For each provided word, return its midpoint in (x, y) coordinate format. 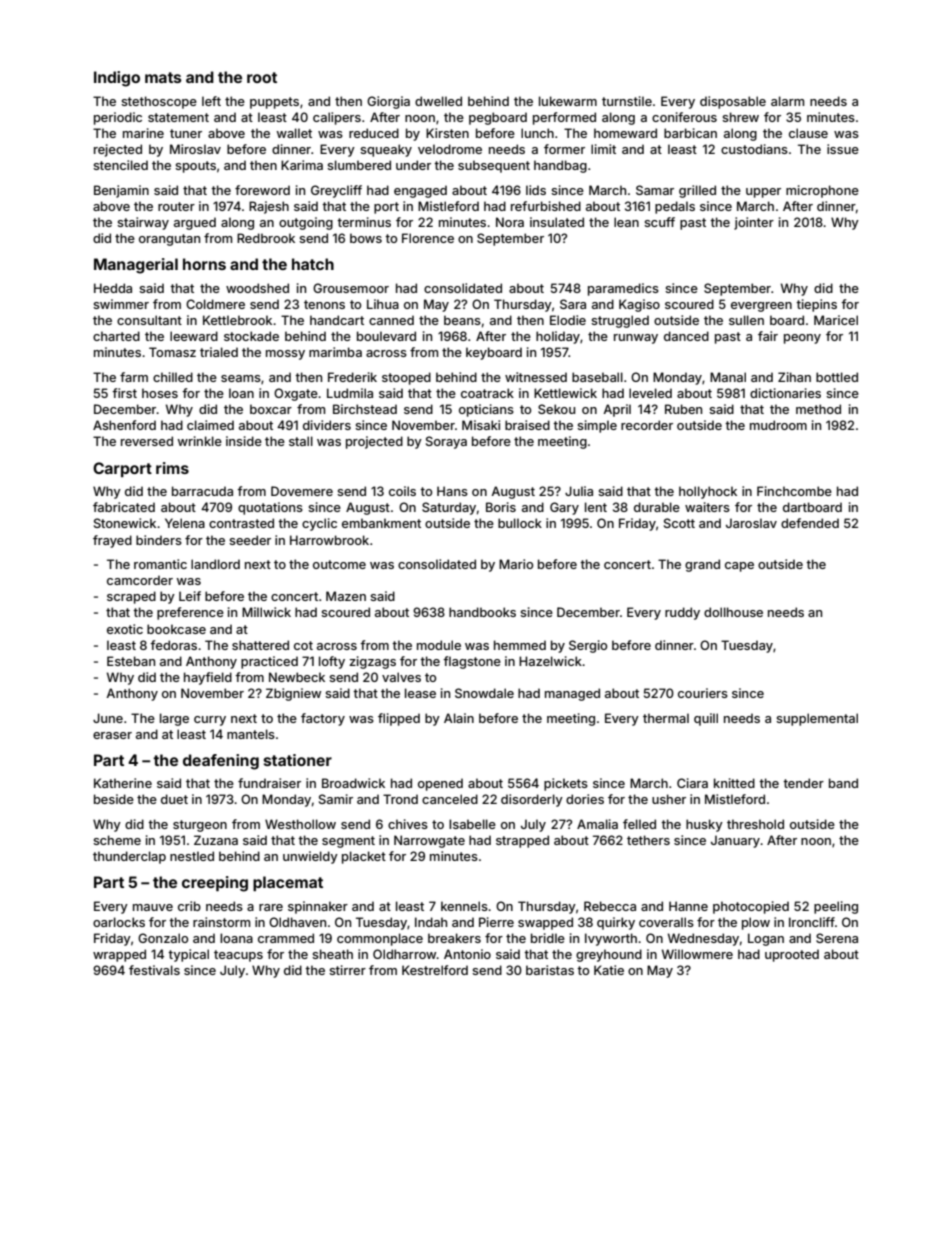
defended (810, 523)
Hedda (113, 288)
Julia (579, 491)
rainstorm (221, 922)
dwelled (438, 101)
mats (163, 77)
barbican (690, 133)
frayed (112, 541)
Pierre (496, 922)
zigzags (372, 662)
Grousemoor (351, 288)
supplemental (817, 719)
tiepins (816, 305)
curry (210, 721)
